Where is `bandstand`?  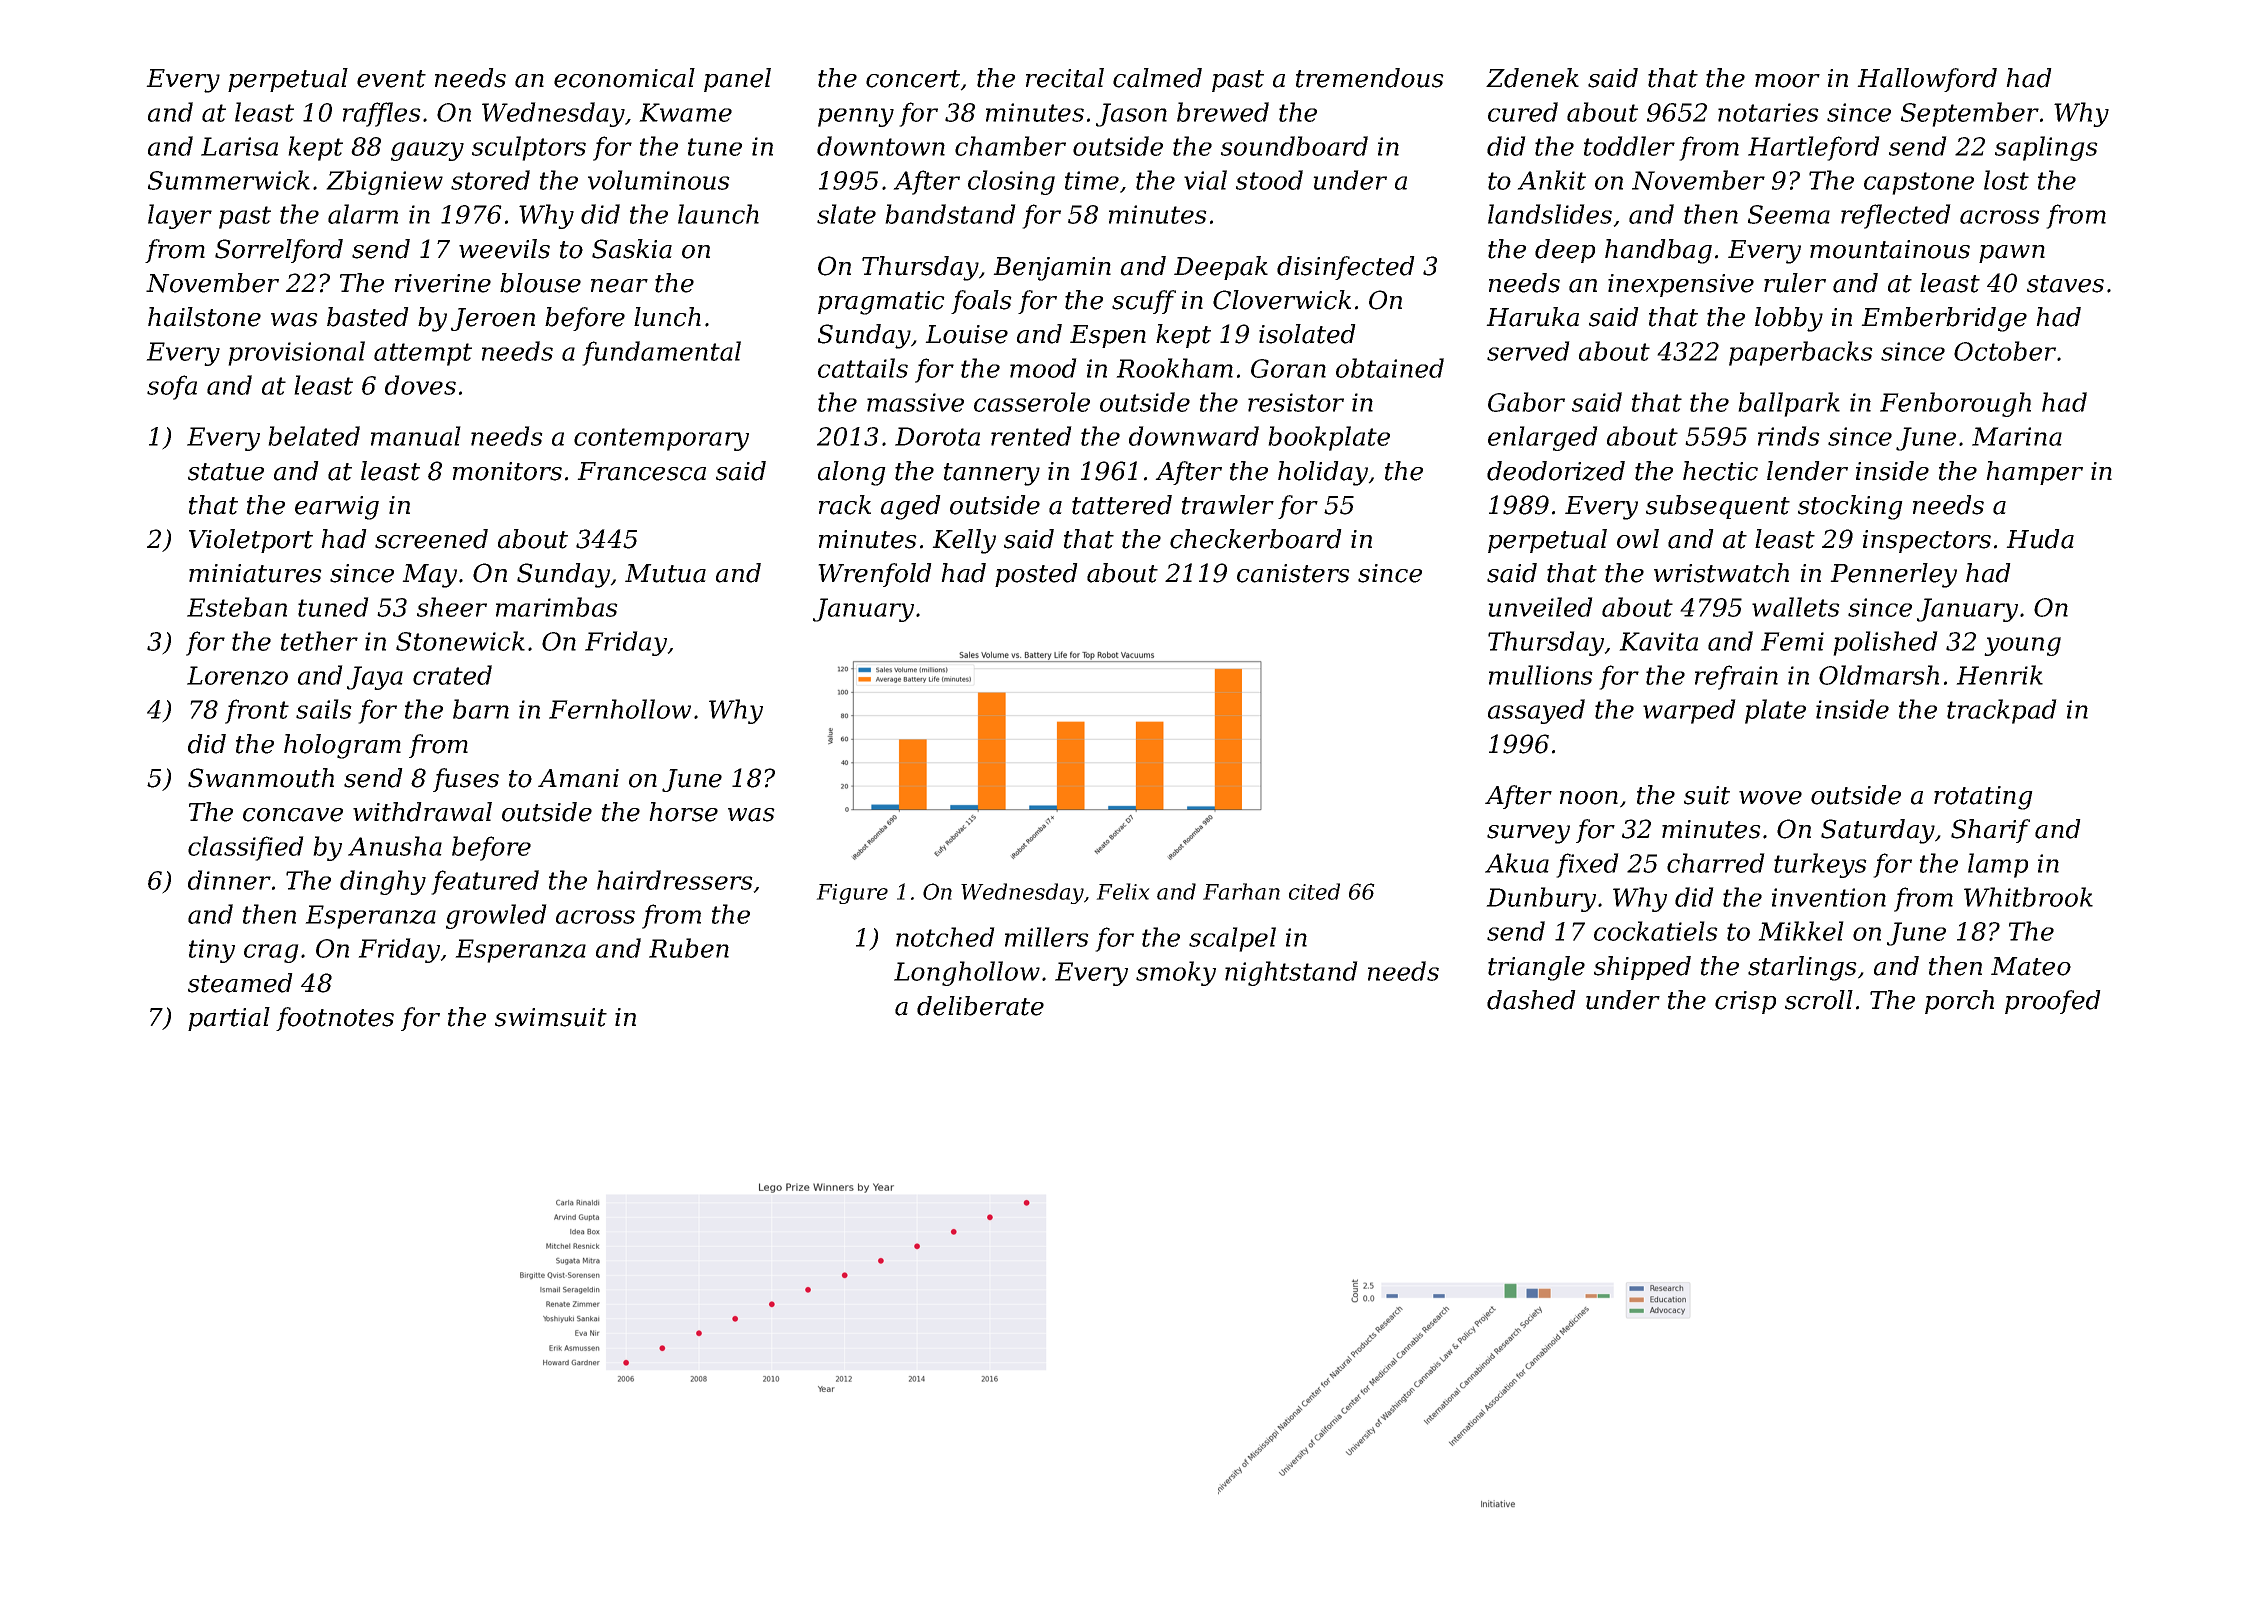
bandstand is located at coordinates (950, 214).
